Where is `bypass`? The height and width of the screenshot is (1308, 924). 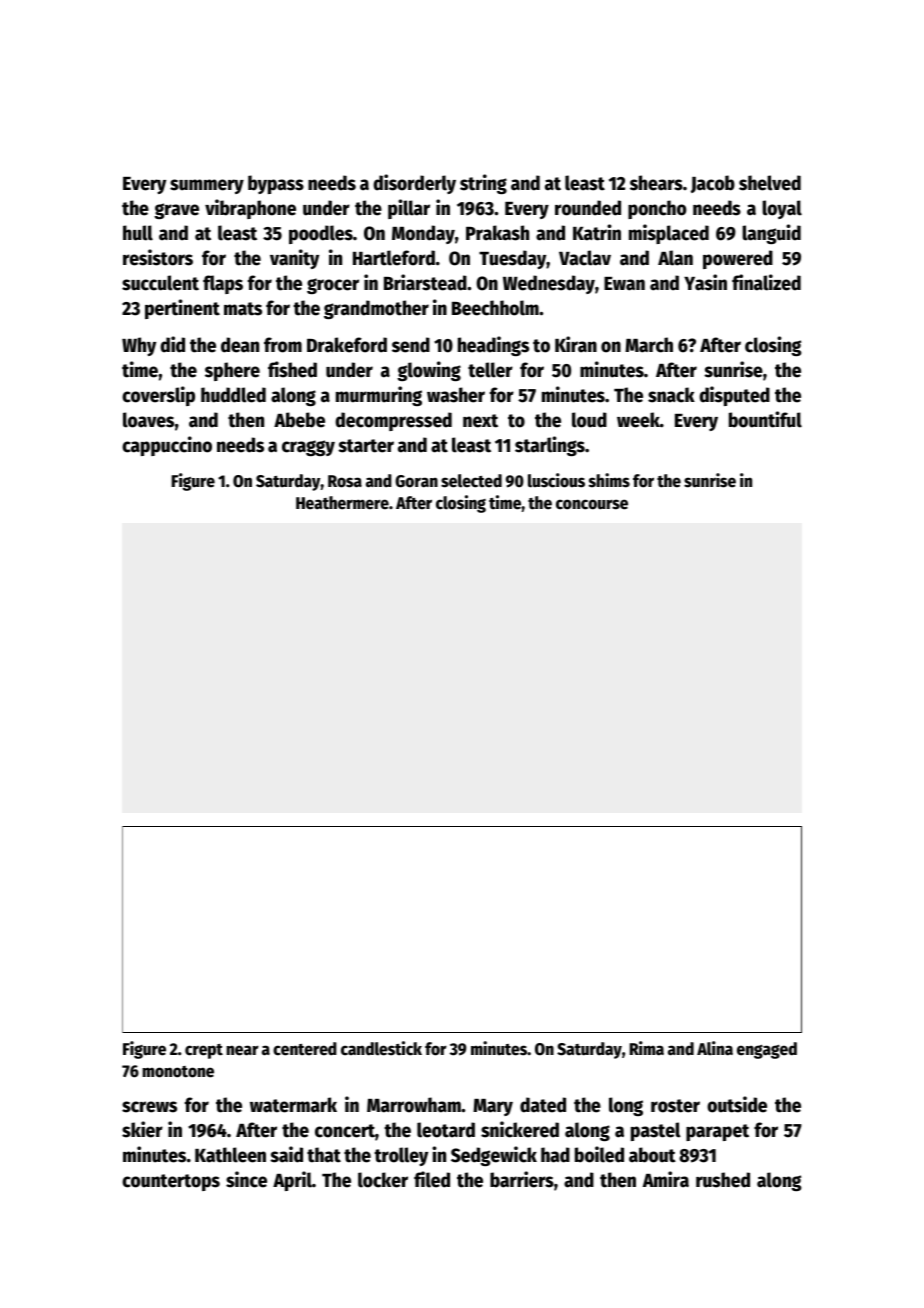
bypass is located at coordinates (276, 184).
